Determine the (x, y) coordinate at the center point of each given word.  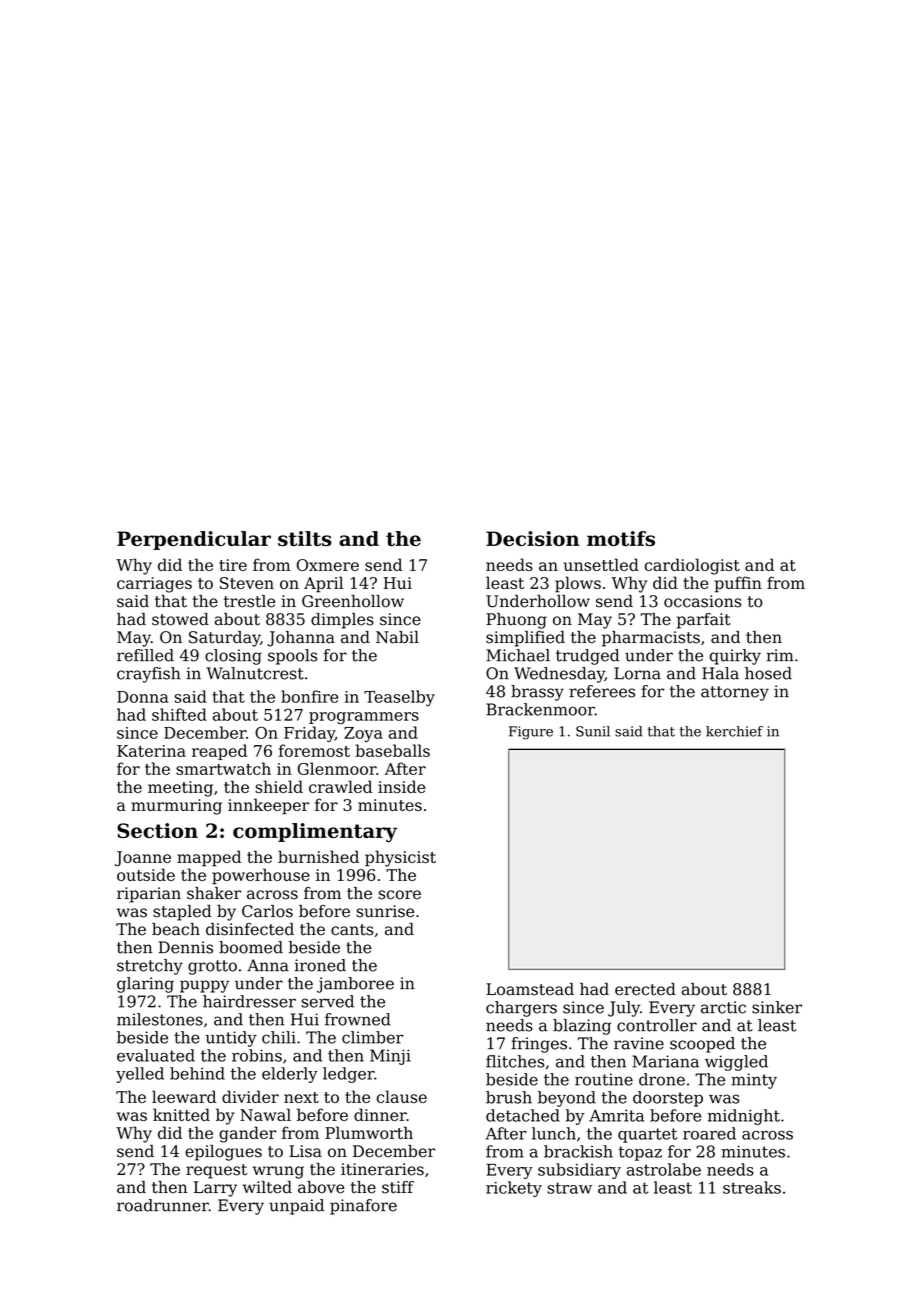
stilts (305, 538)
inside (401, 786)
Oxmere (328, 565)
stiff (398, 1187)
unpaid (296, 1207)
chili (279, 1037)
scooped (702, 1045)
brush (509, 1097)
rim (780, 655)
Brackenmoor (540, 709)
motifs (621, 538)
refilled (145, 655)
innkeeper (268, 806)
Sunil (593, 731)
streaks (752, 1187)
